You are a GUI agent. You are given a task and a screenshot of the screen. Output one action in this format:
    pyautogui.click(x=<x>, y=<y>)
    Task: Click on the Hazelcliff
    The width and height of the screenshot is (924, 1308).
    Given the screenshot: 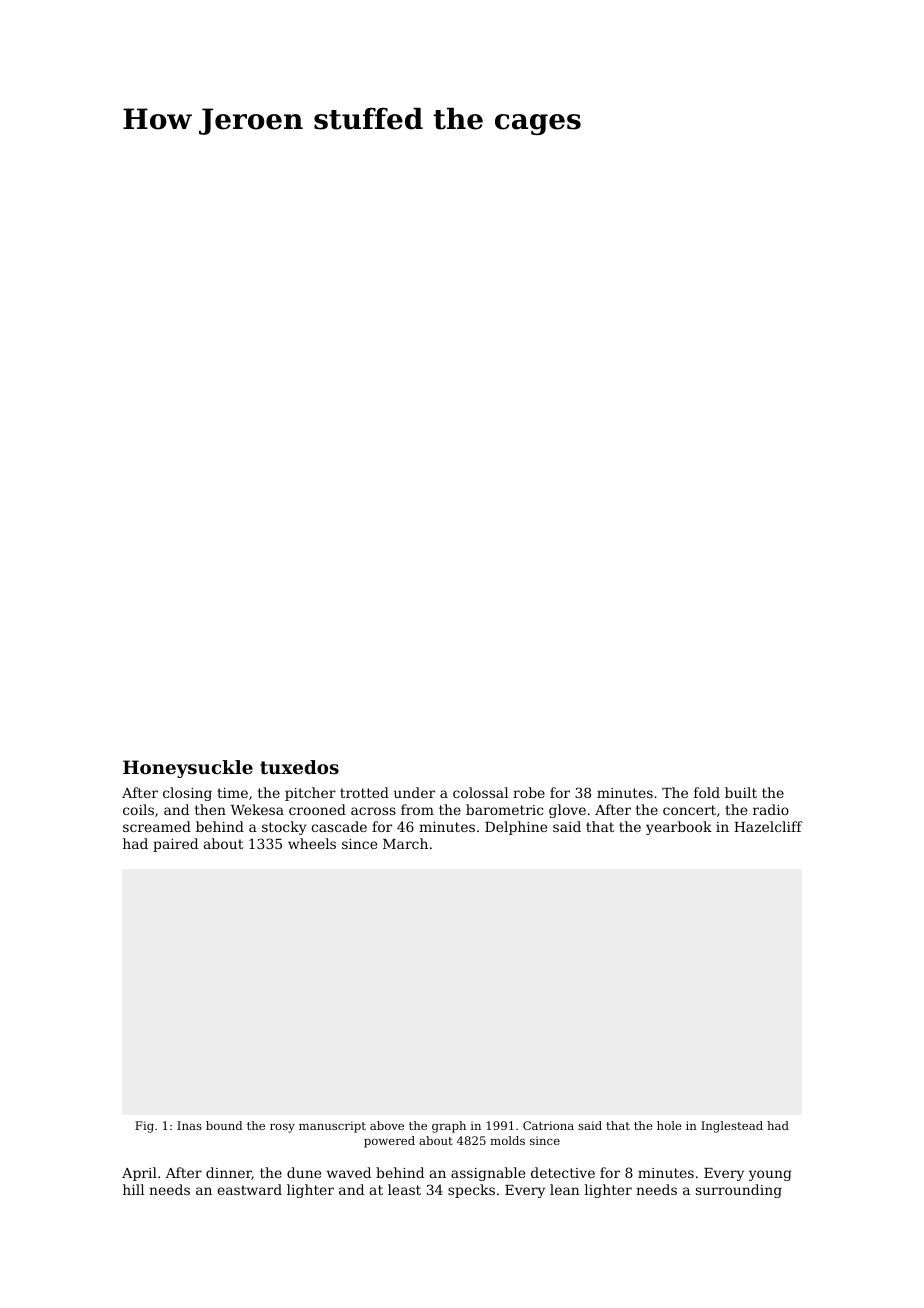 What is the action you would take?
    pyautogui.click(x=768, y=826)
